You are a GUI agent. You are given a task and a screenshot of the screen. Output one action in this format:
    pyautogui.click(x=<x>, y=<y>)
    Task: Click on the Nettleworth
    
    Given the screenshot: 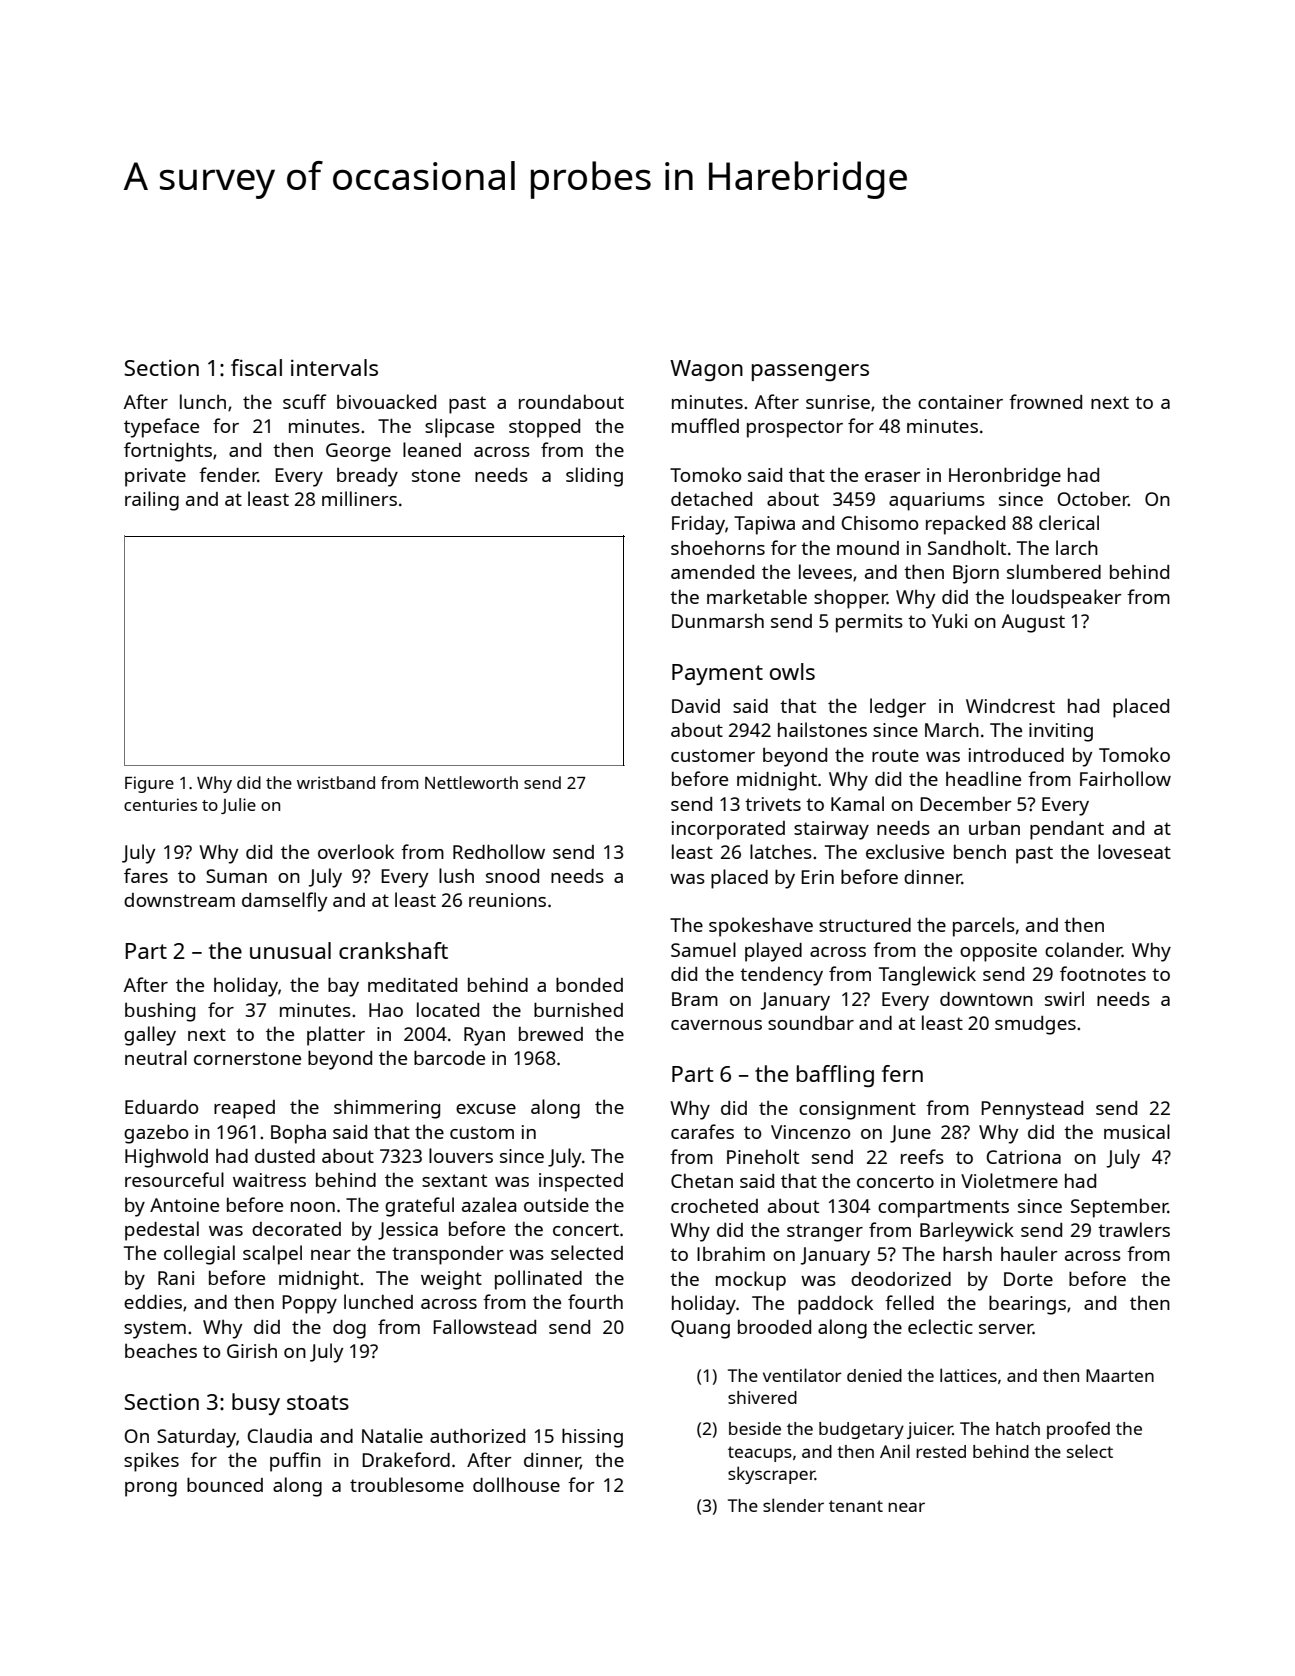 What is the action you would take?
    pyautogui.click(x=471, y=782)
